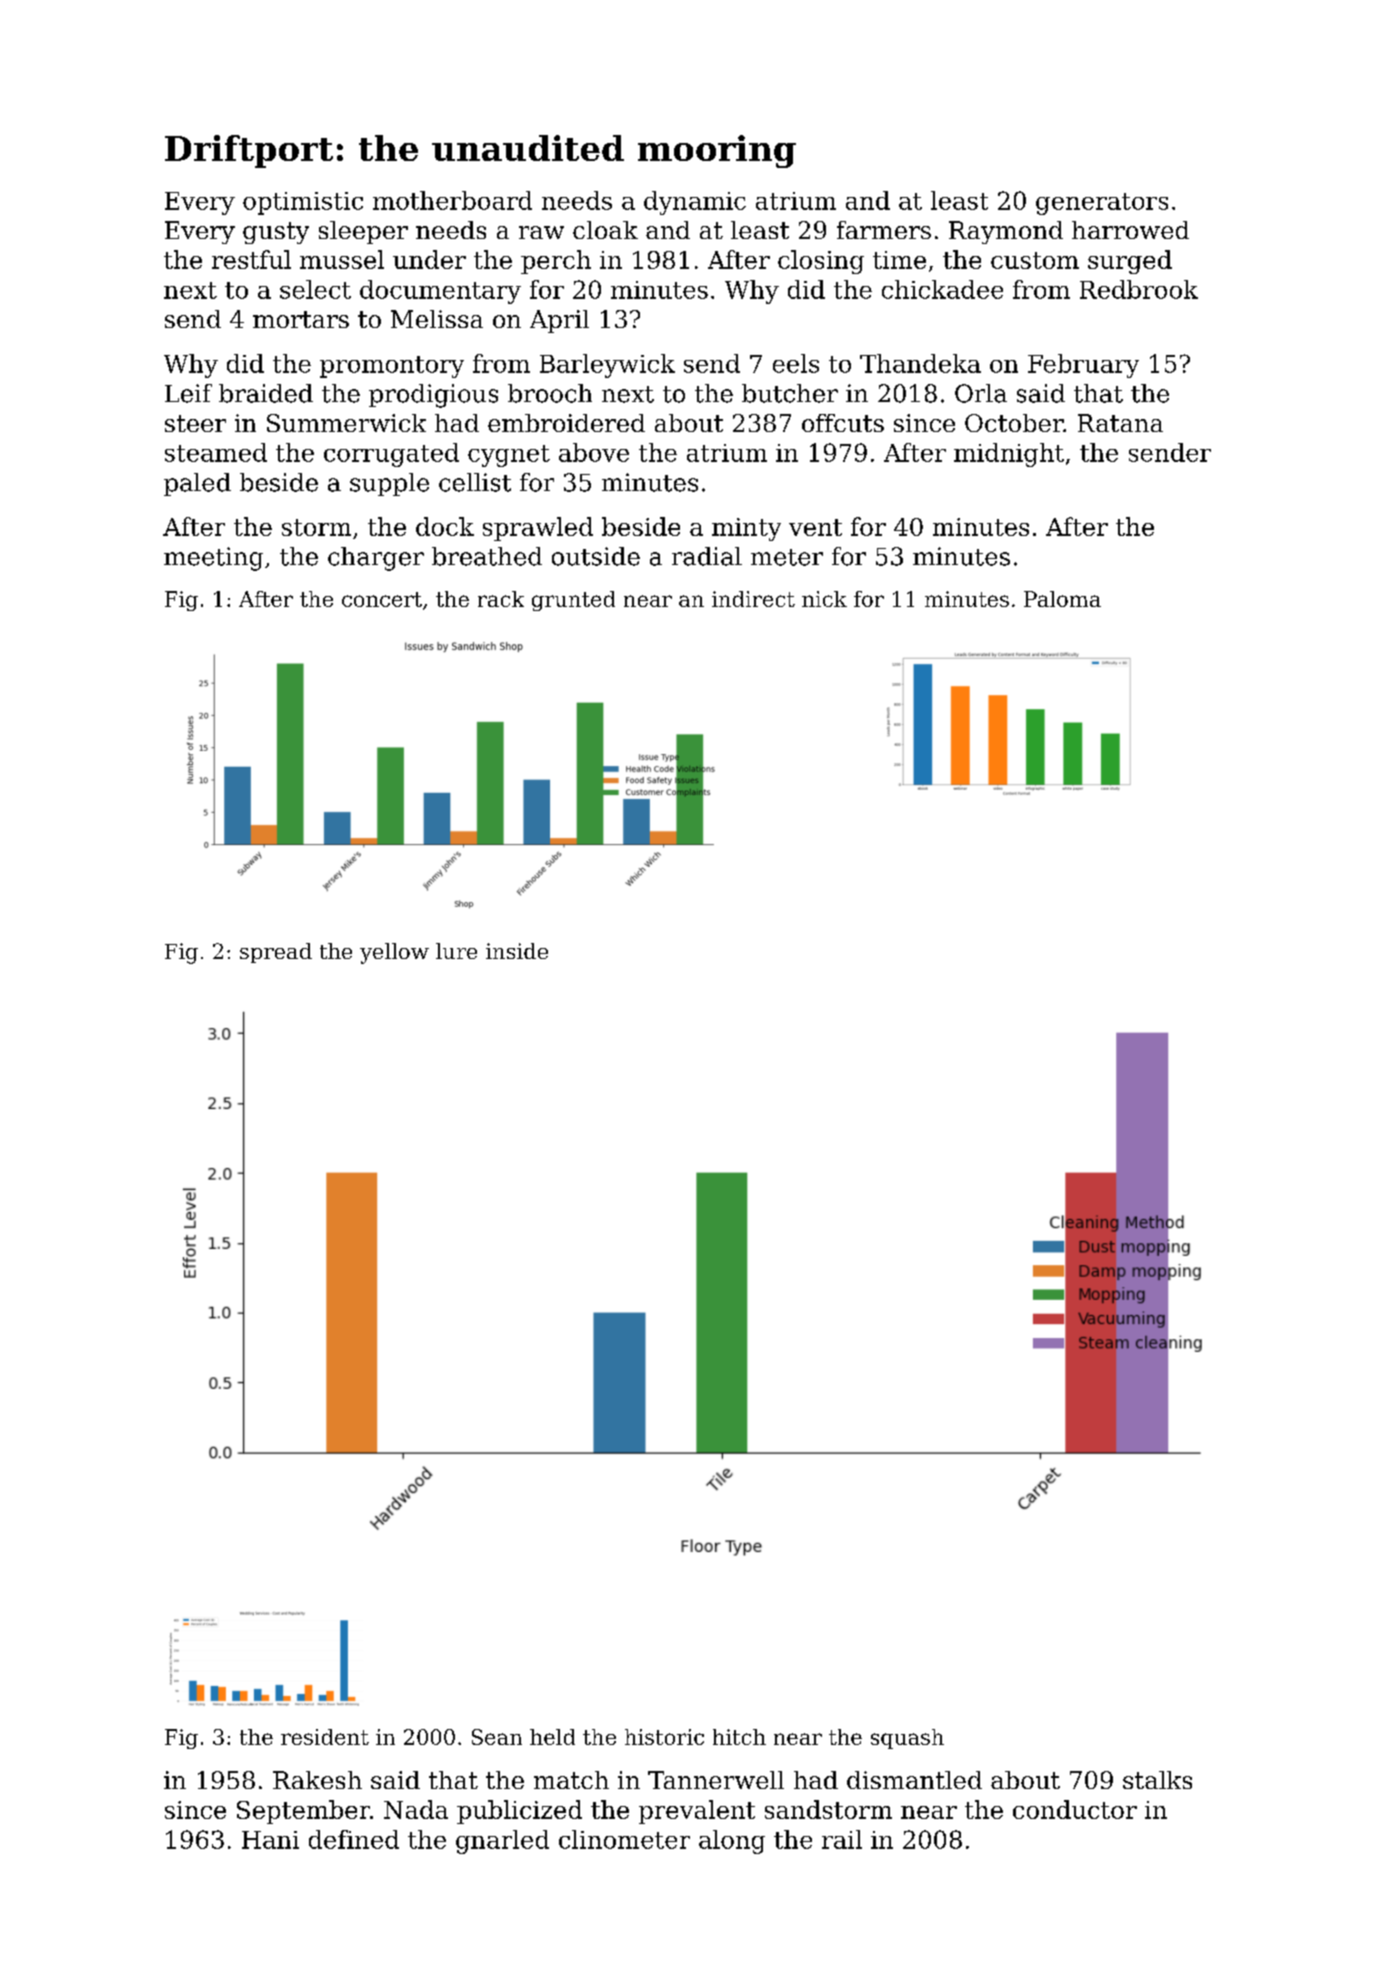 This screenshot has width=1386, height=1969. I want to click on stalks, so click(1157, 1780).
